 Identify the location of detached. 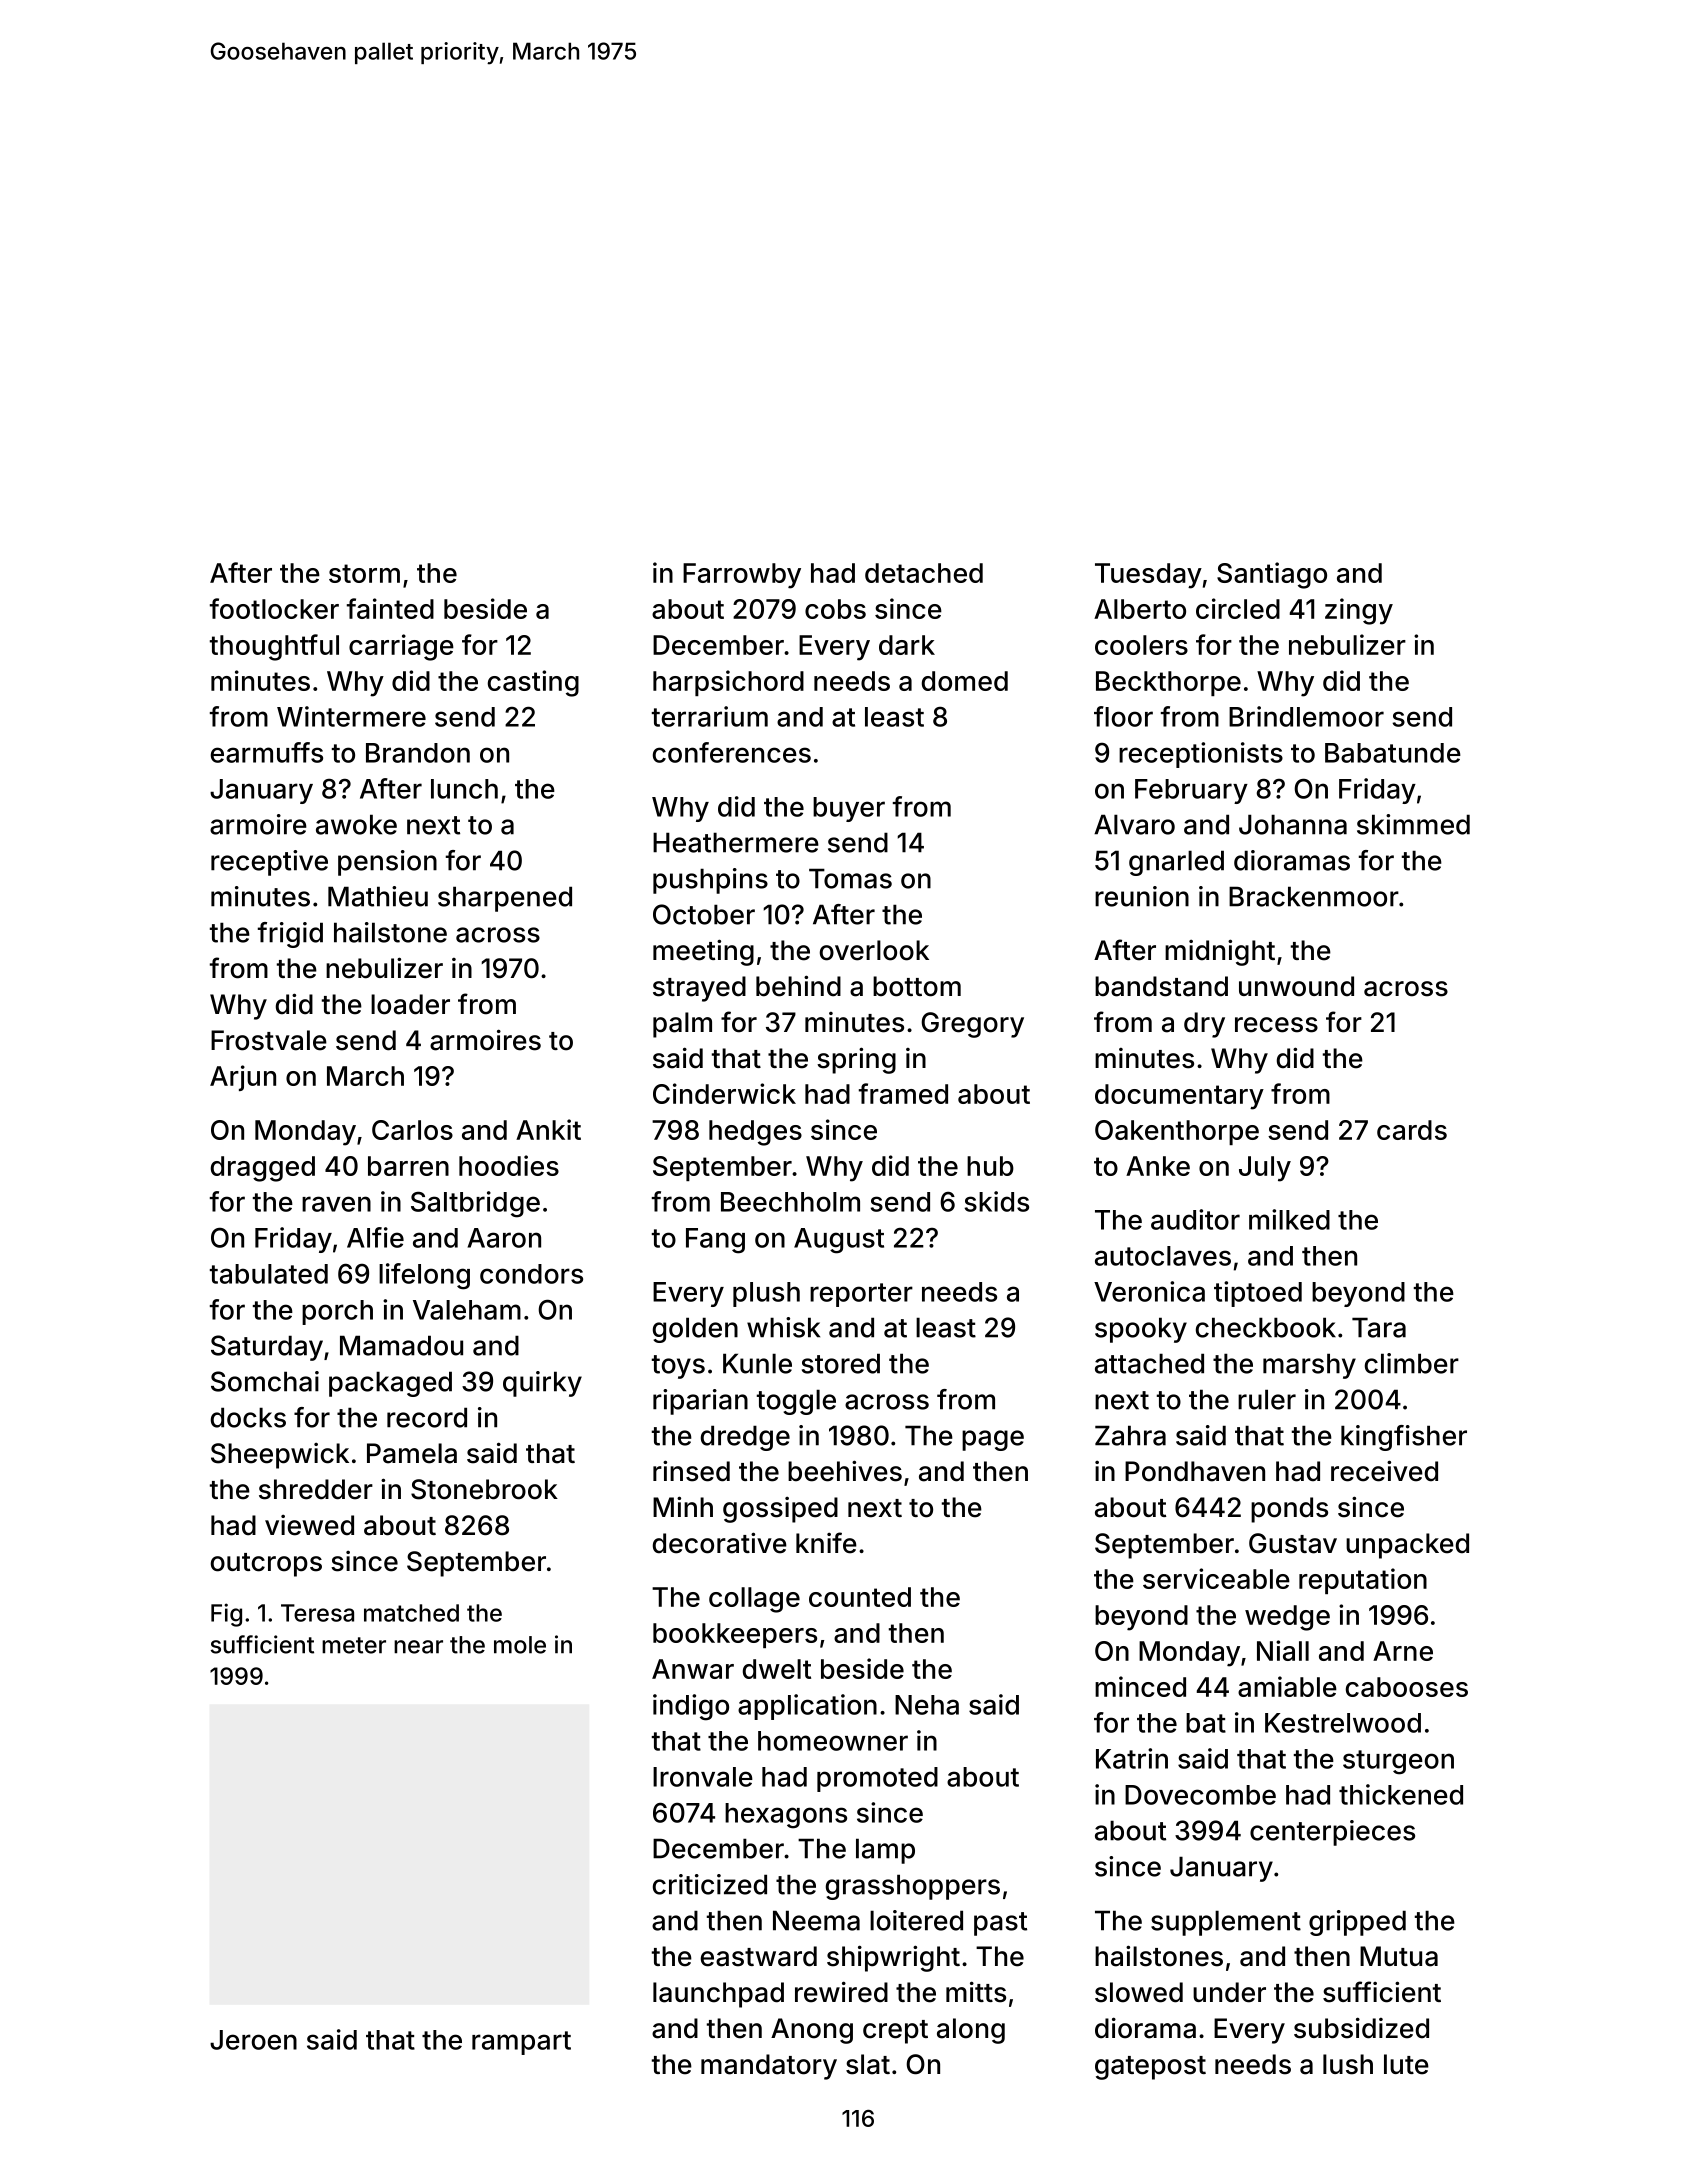
(924, 573).
